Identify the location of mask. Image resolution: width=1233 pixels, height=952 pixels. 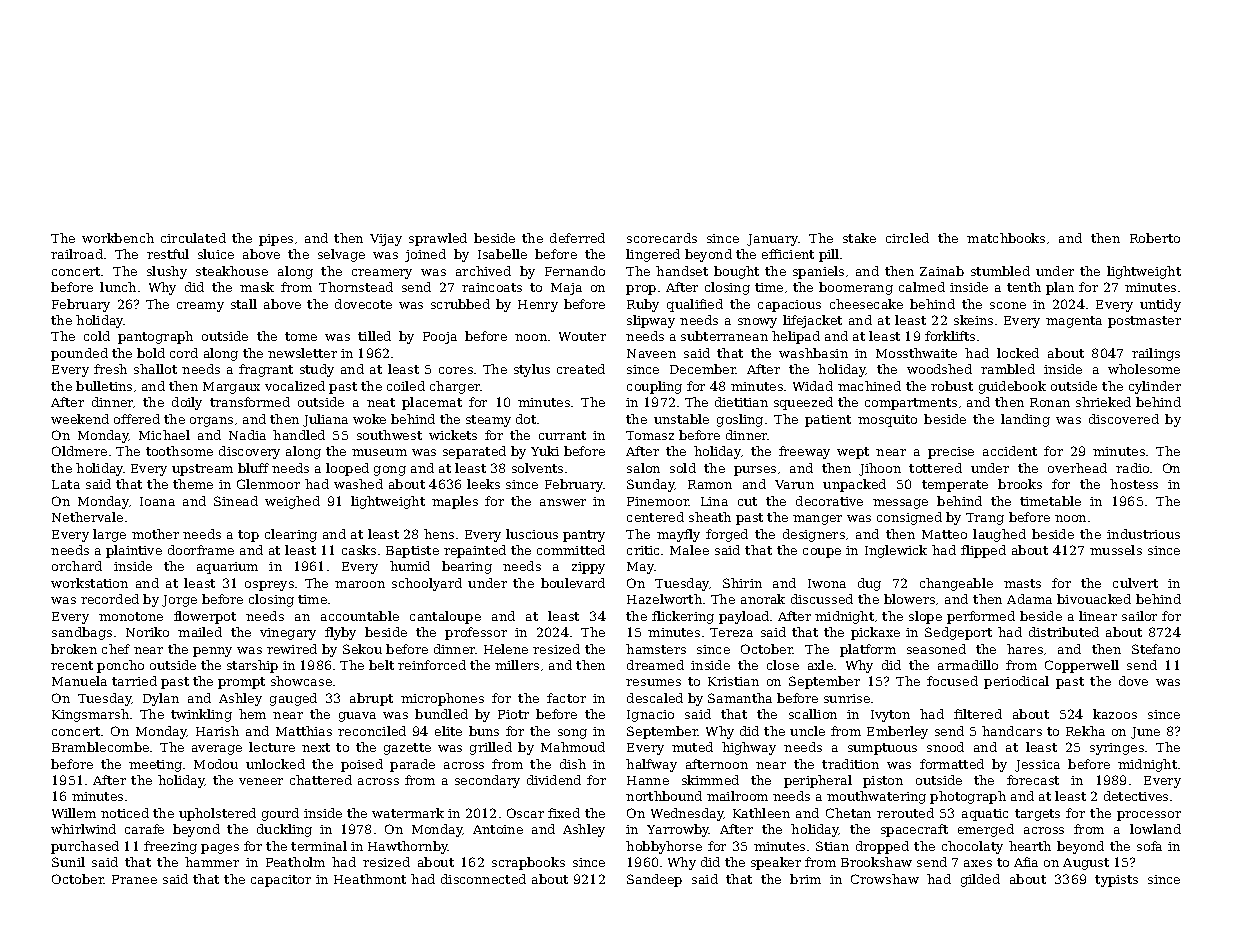
(257, 287).
